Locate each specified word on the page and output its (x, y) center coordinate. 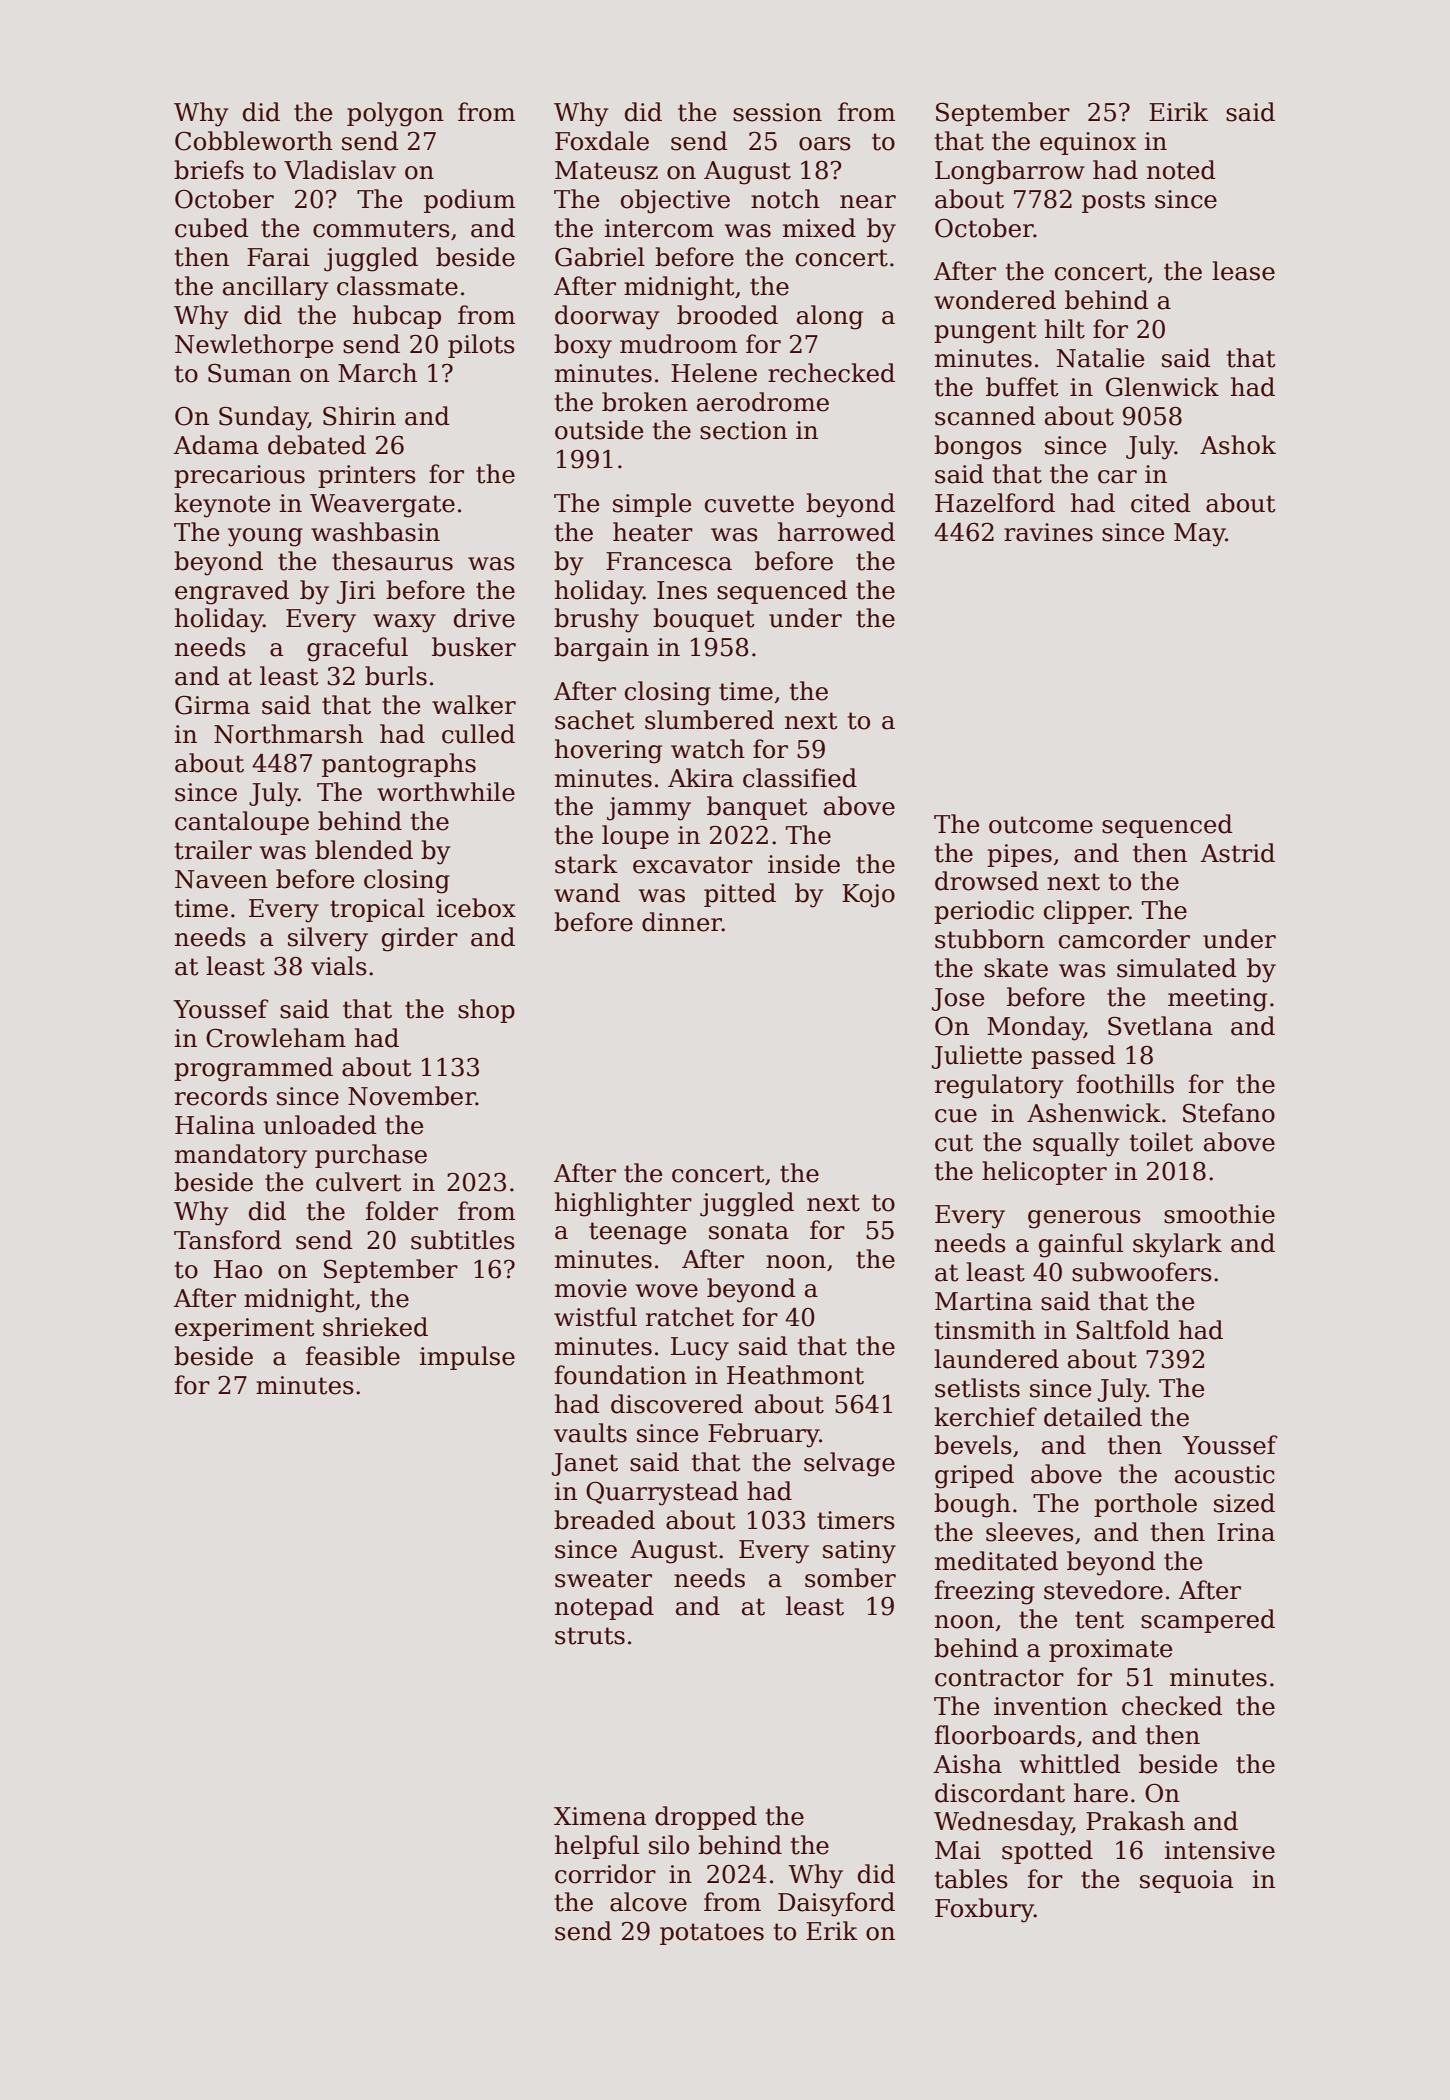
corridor (605, 1874)
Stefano (1229, 1113)
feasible (353, 1356)
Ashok (1238, 445)
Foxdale (602, 141)
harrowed (836, 532)
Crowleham (276, 1038)
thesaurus (392, 561)
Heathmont (795, 1375)
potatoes (712, 1934)
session (777, 112)
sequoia (1186, 1881)
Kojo (868, 896)
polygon (395, 114)
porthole (1145, 1505)
